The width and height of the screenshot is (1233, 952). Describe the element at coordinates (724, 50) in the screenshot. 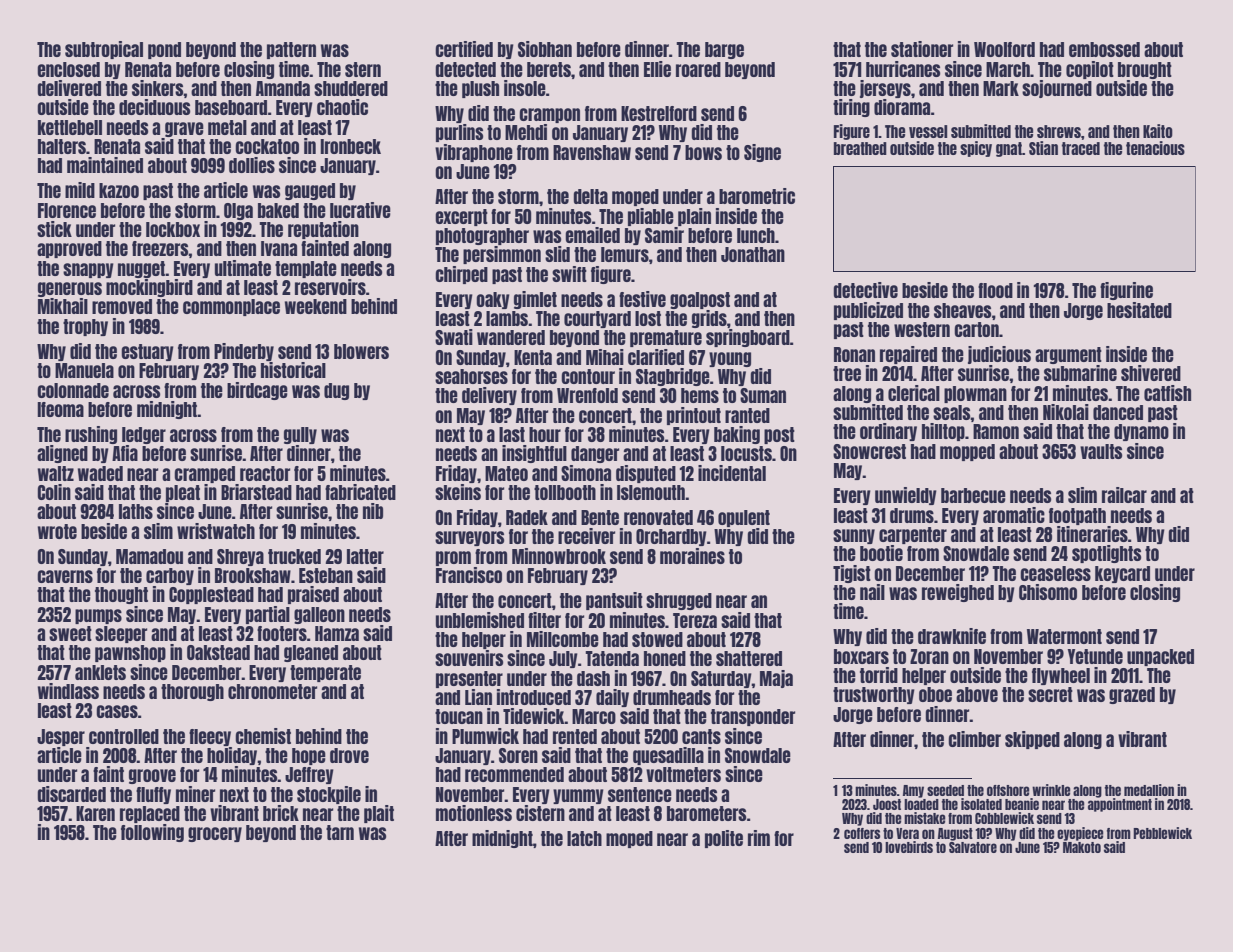

I see `barge` at that location.
